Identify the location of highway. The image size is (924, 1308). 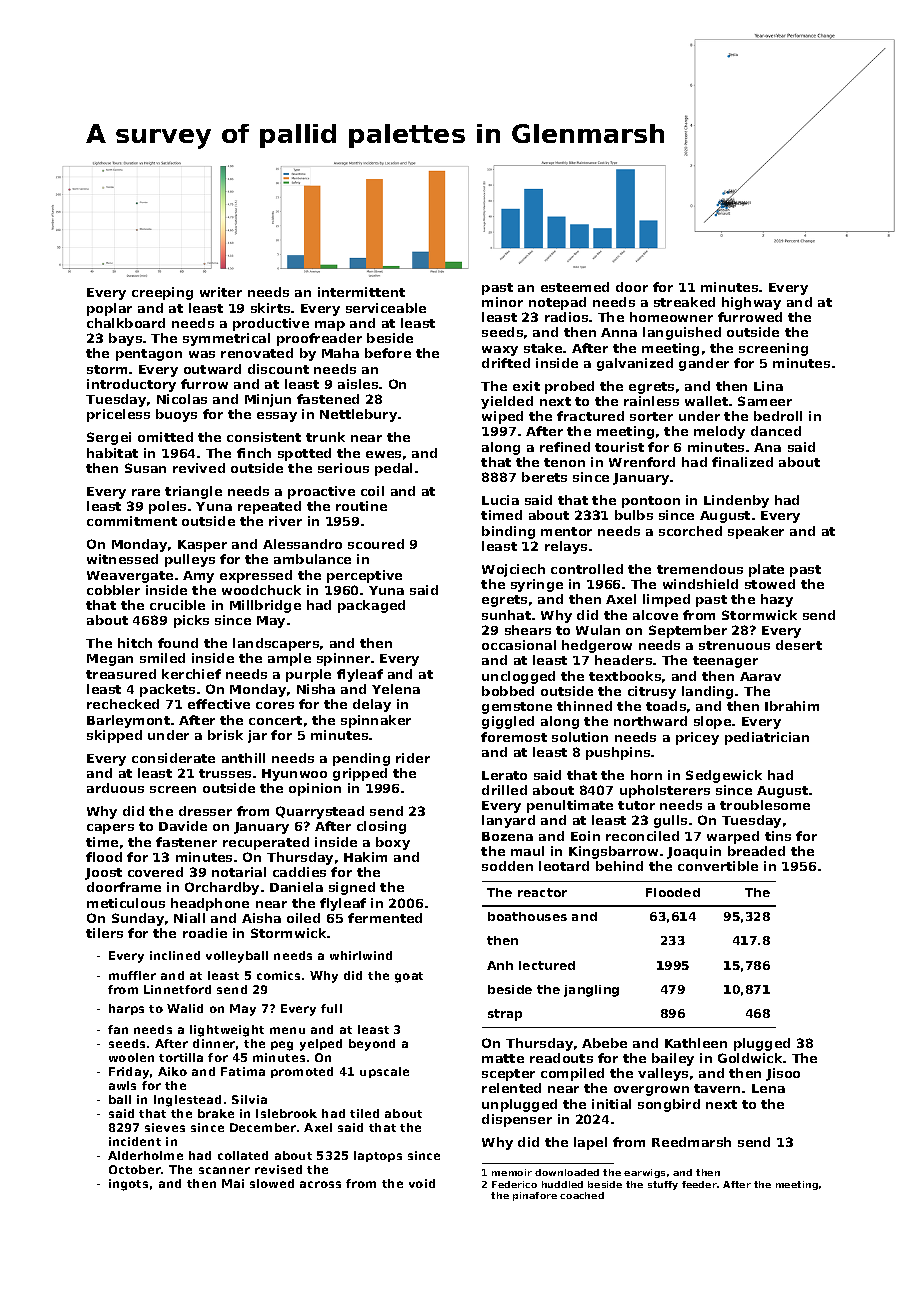
(751, 303).
